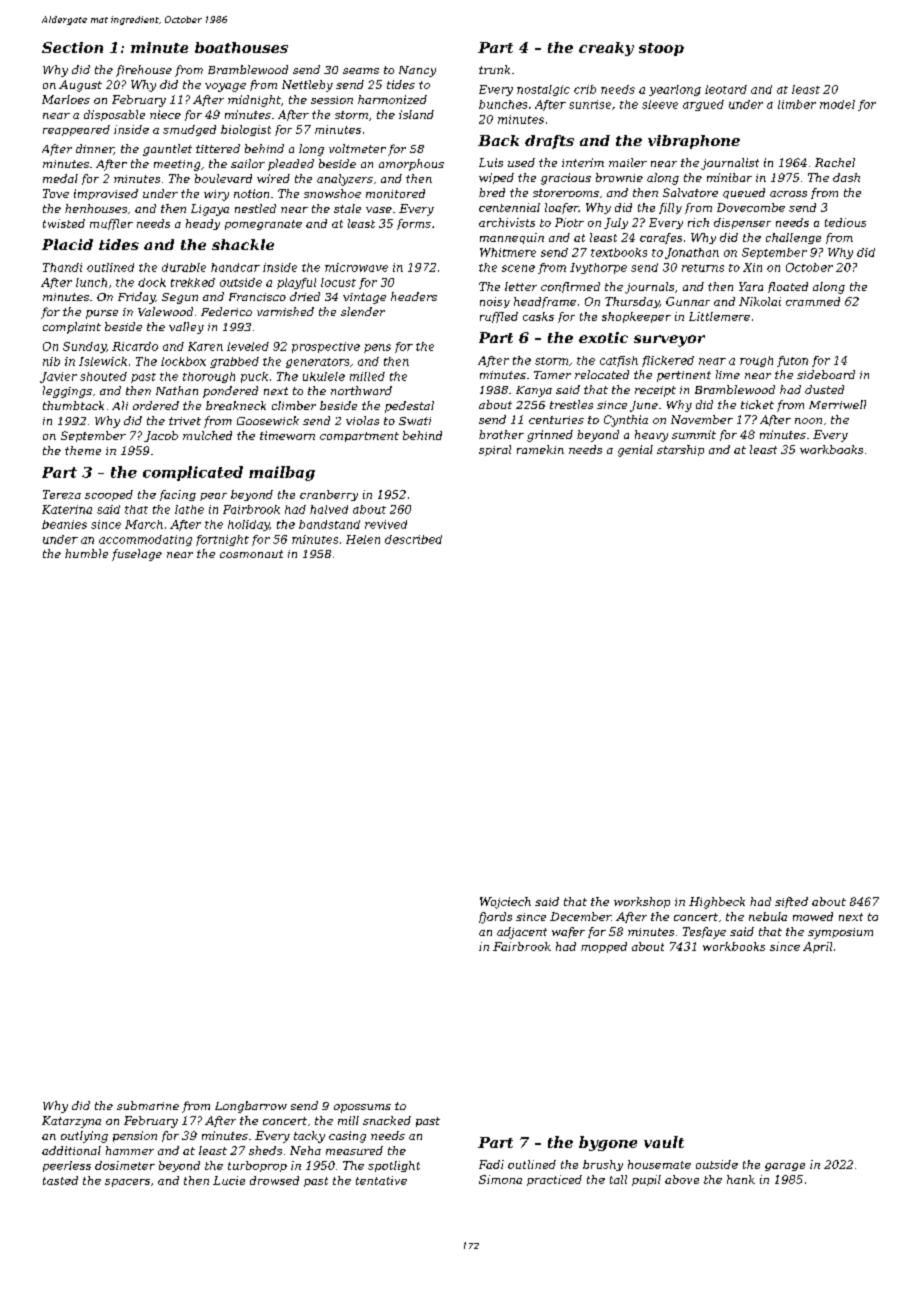 The width and height of the screenshot is (924, 1308). Describe the element at coordinates (813, 916) in the screenshot. I see `mowed` at that location.
